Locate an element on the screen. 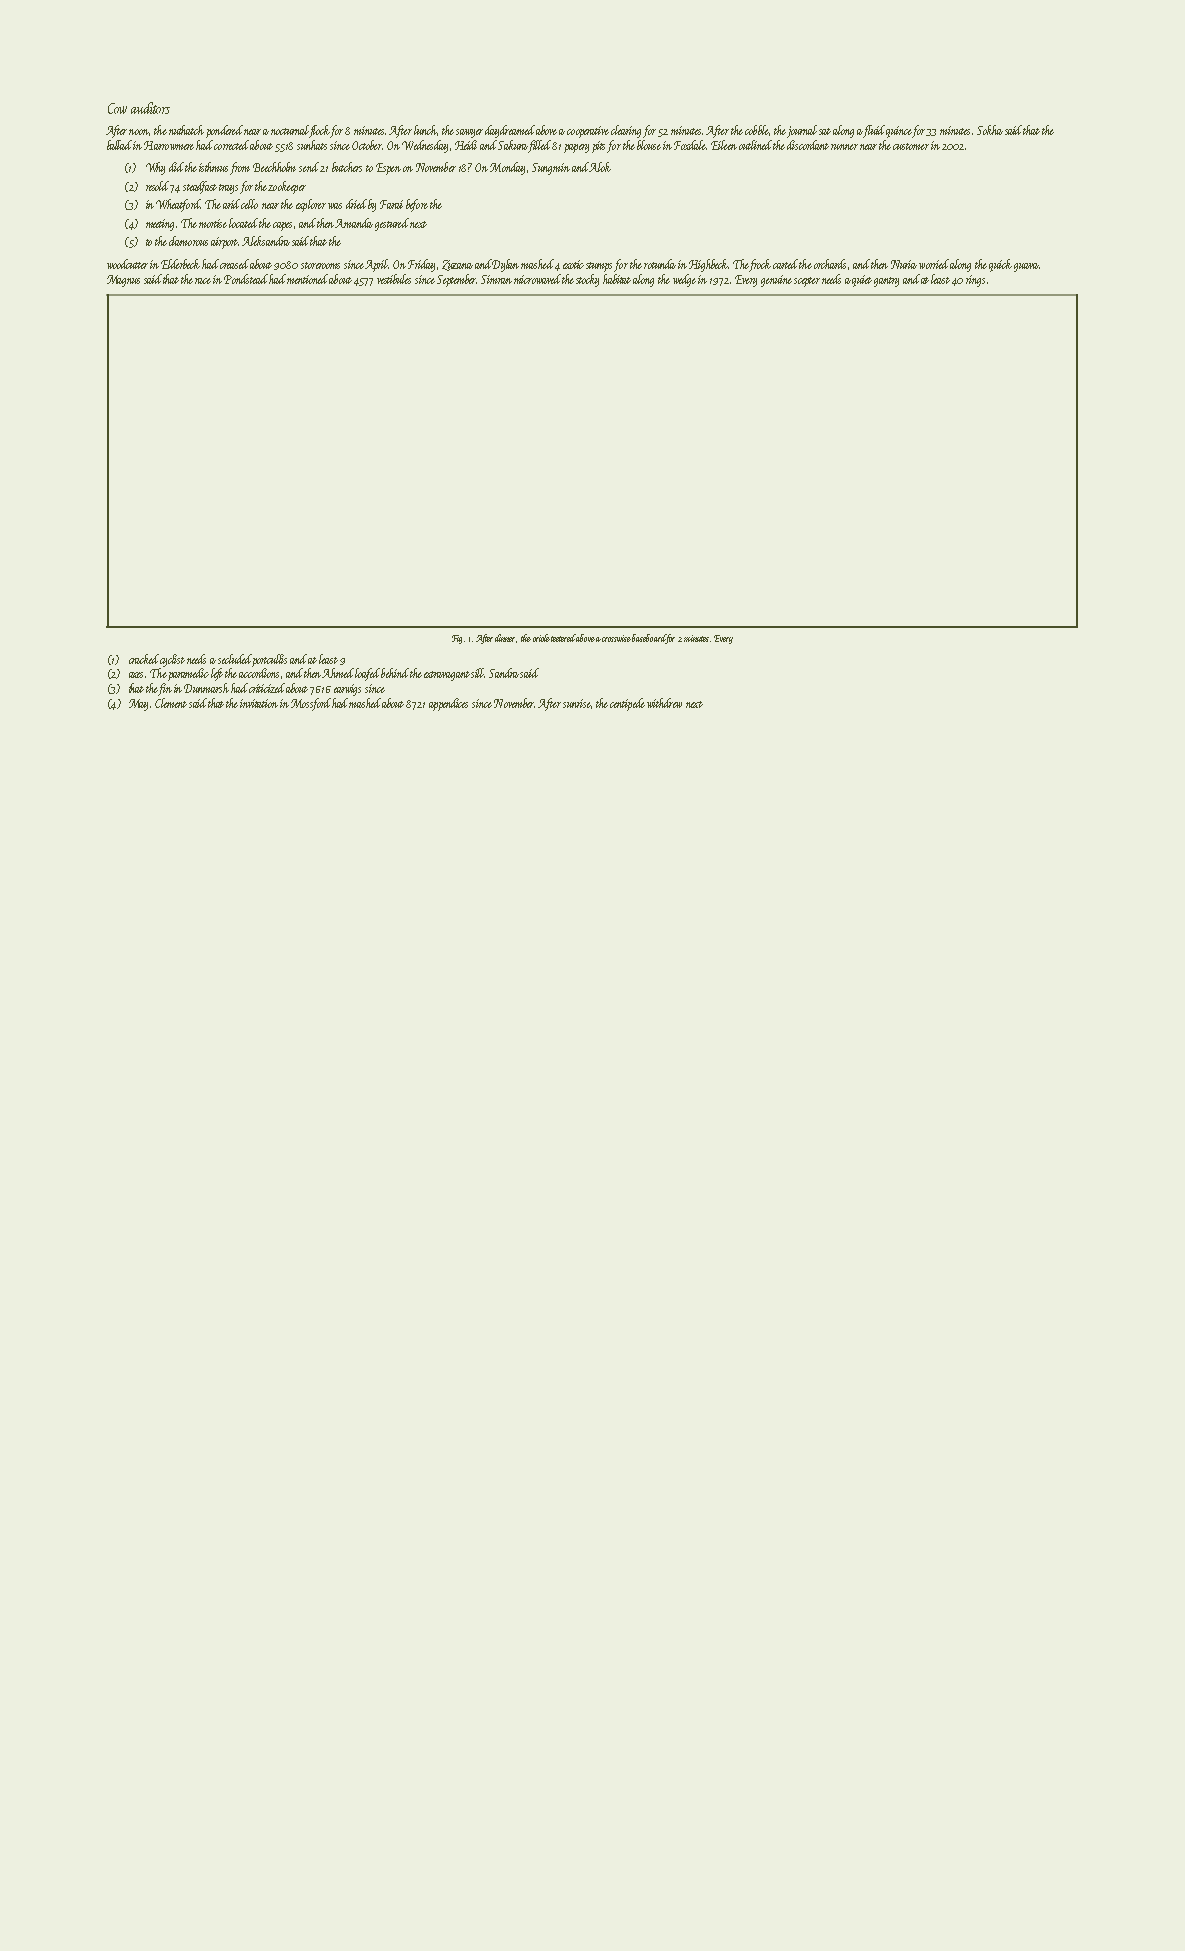 Image resolution: width=1185 pixels, height=1951 pixels. wedge is located at coordinates (684, 280).
